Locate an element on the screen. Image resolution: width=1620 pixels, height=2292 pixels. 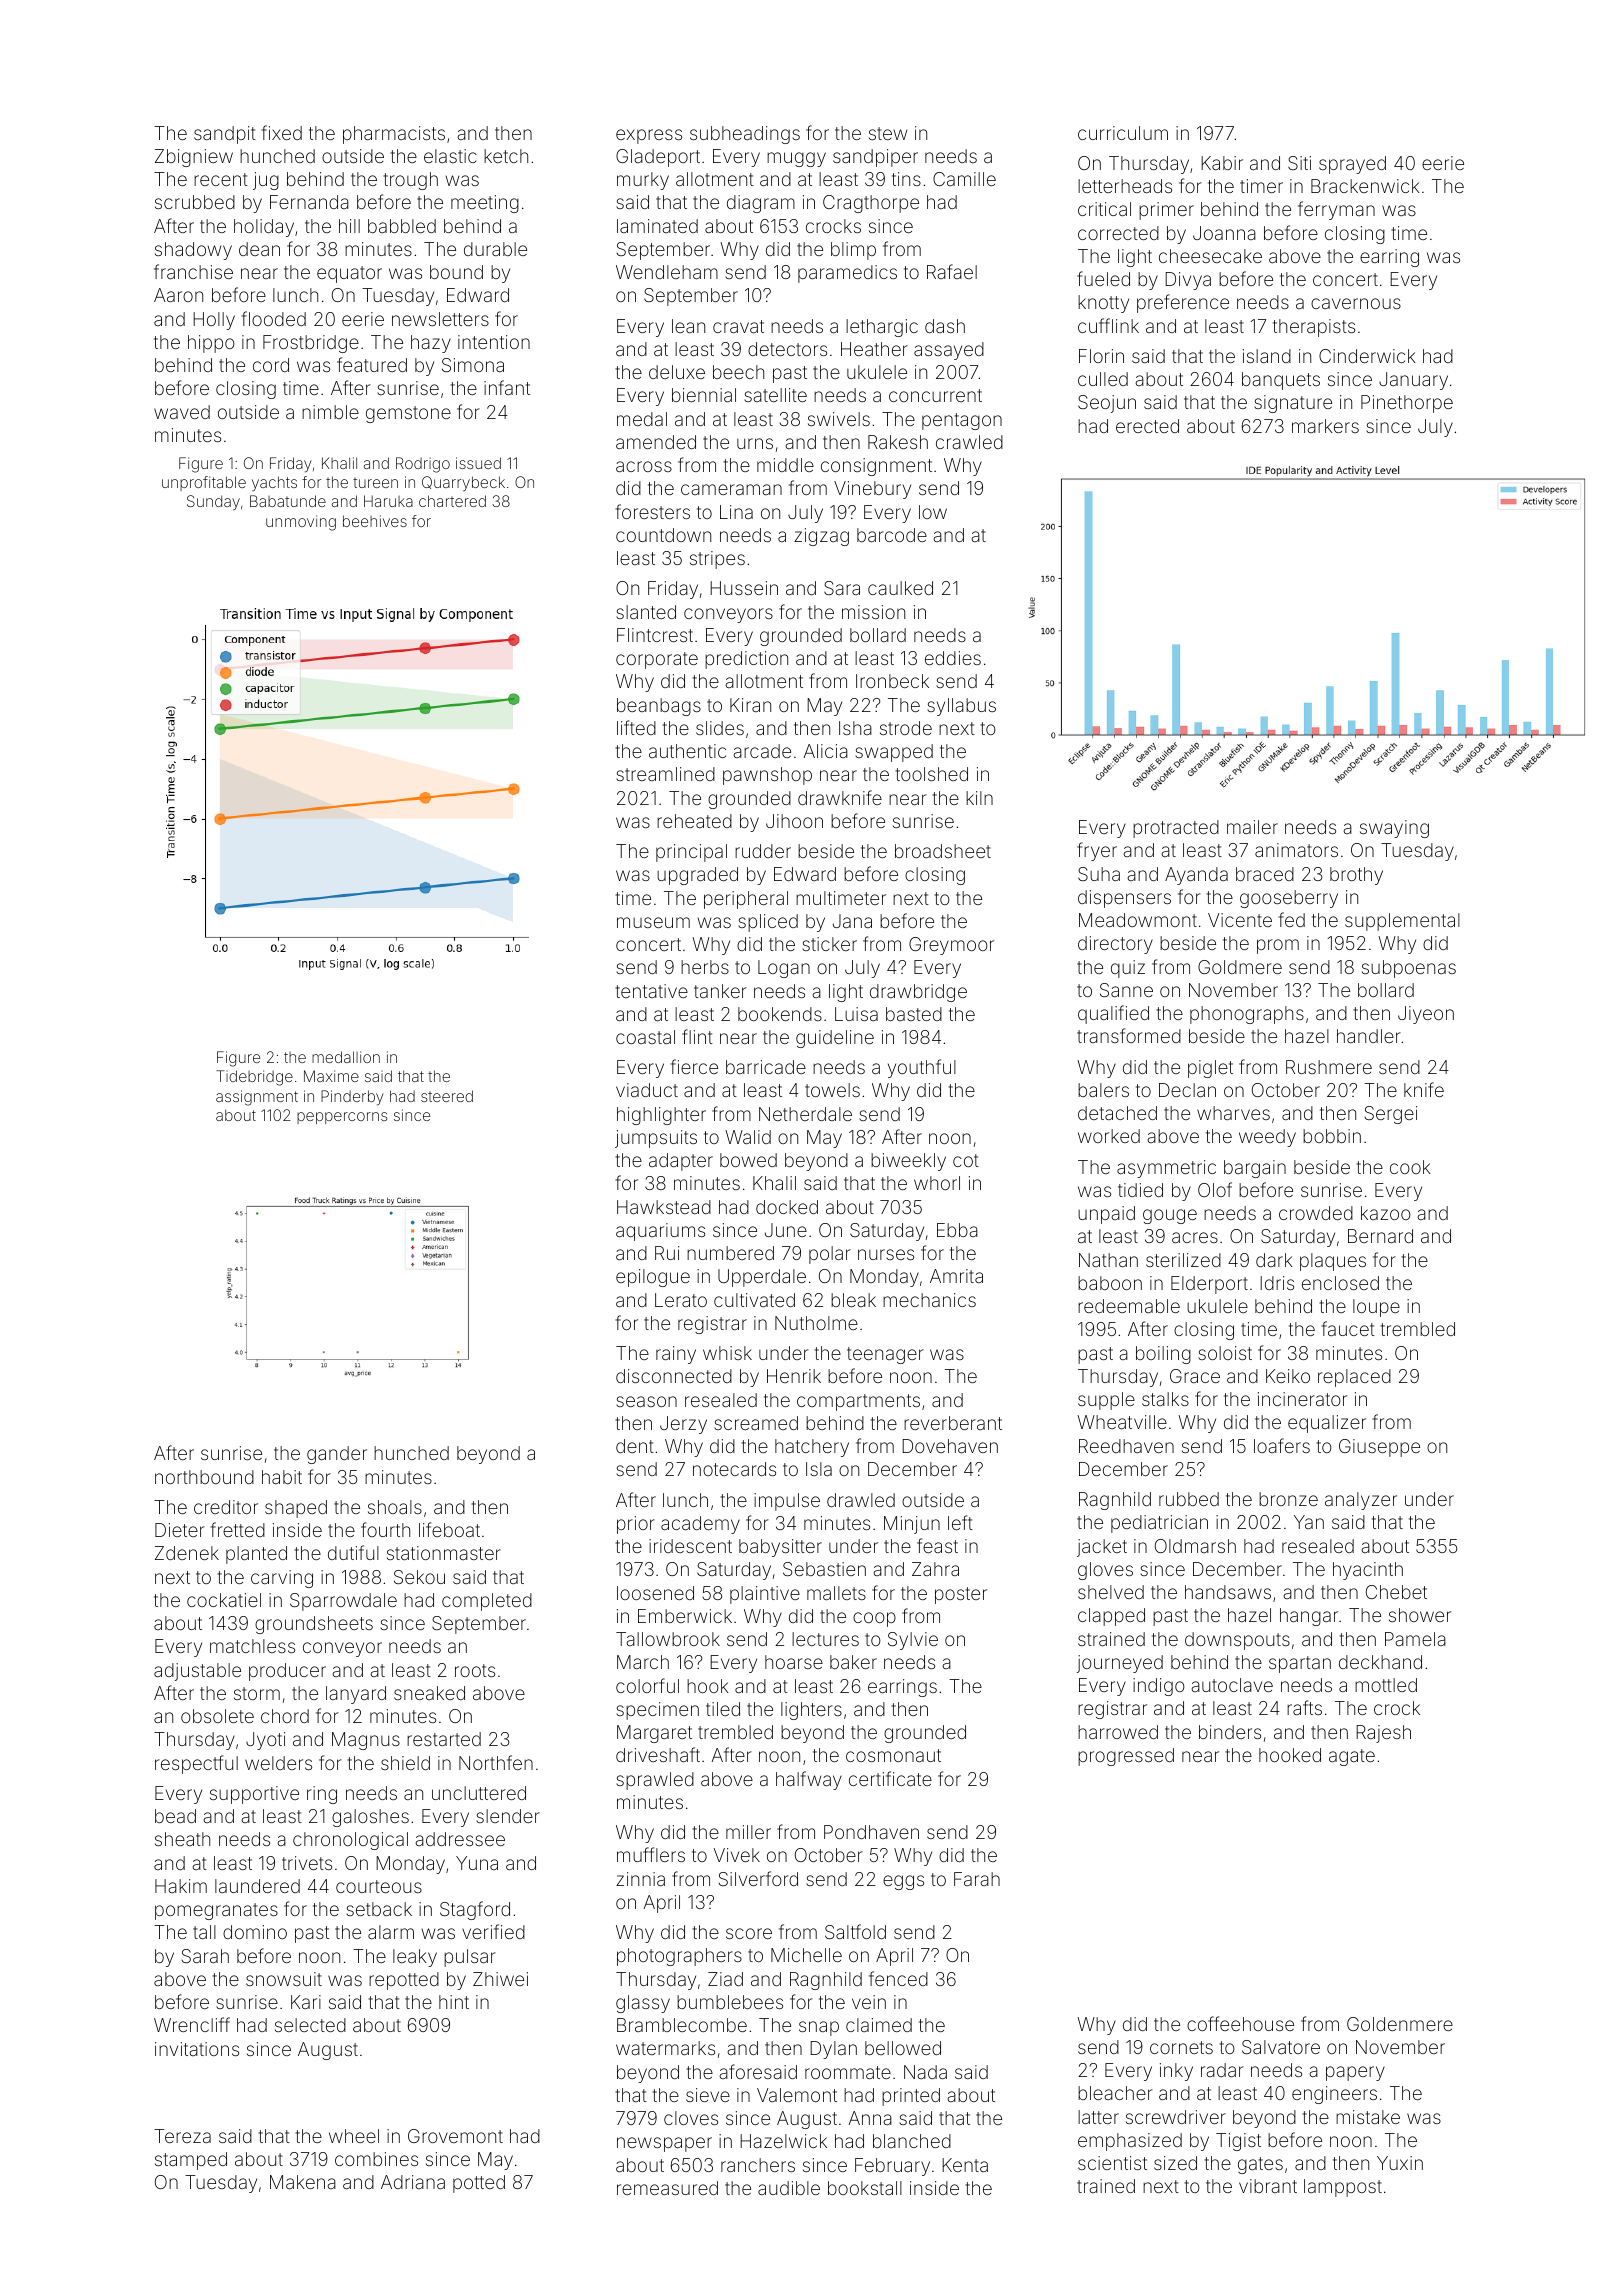
Holly is located at coordinates (214, 321).
